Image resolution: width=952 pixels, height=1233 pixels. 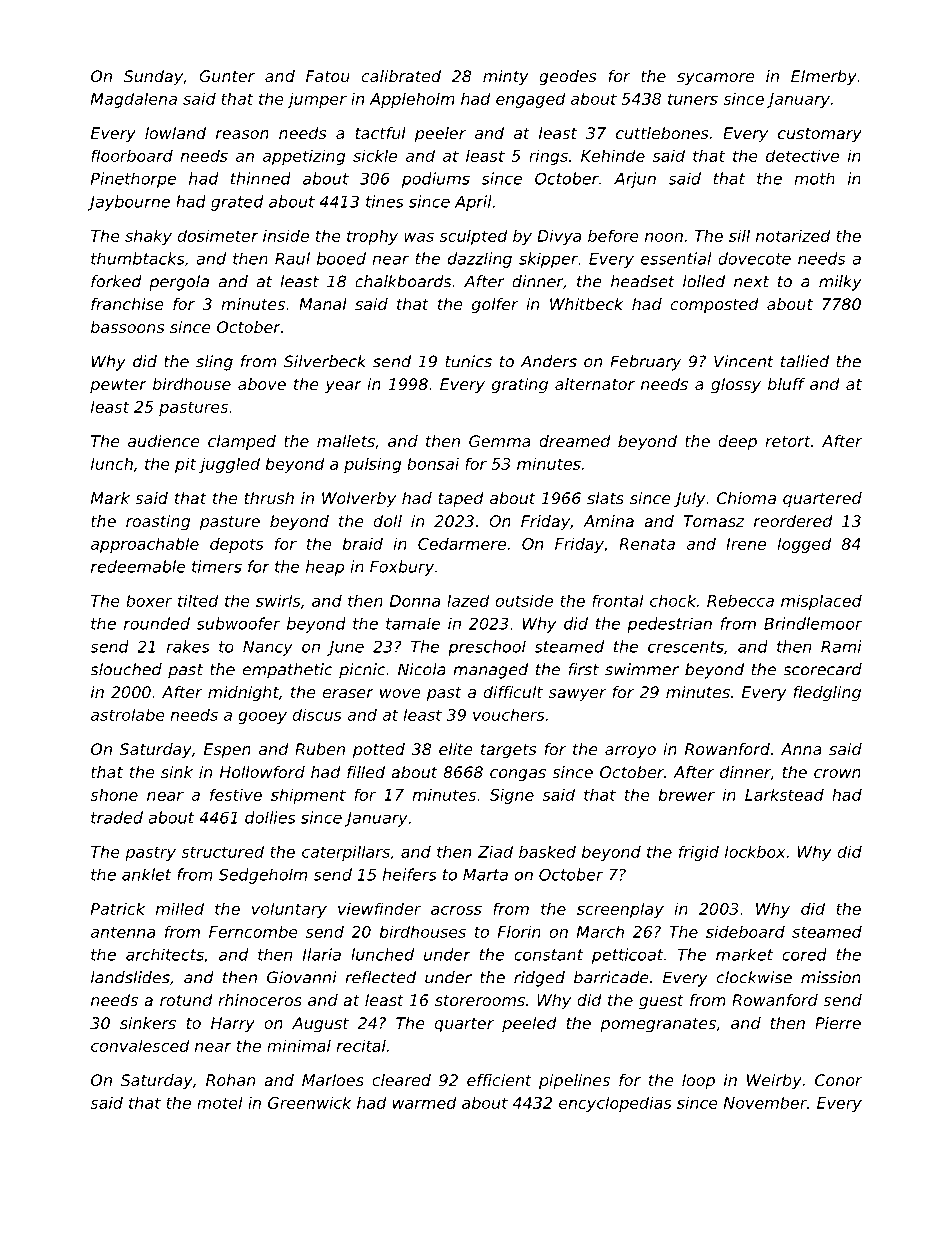 I want to click on loop, so click(x=698, y=1082).
